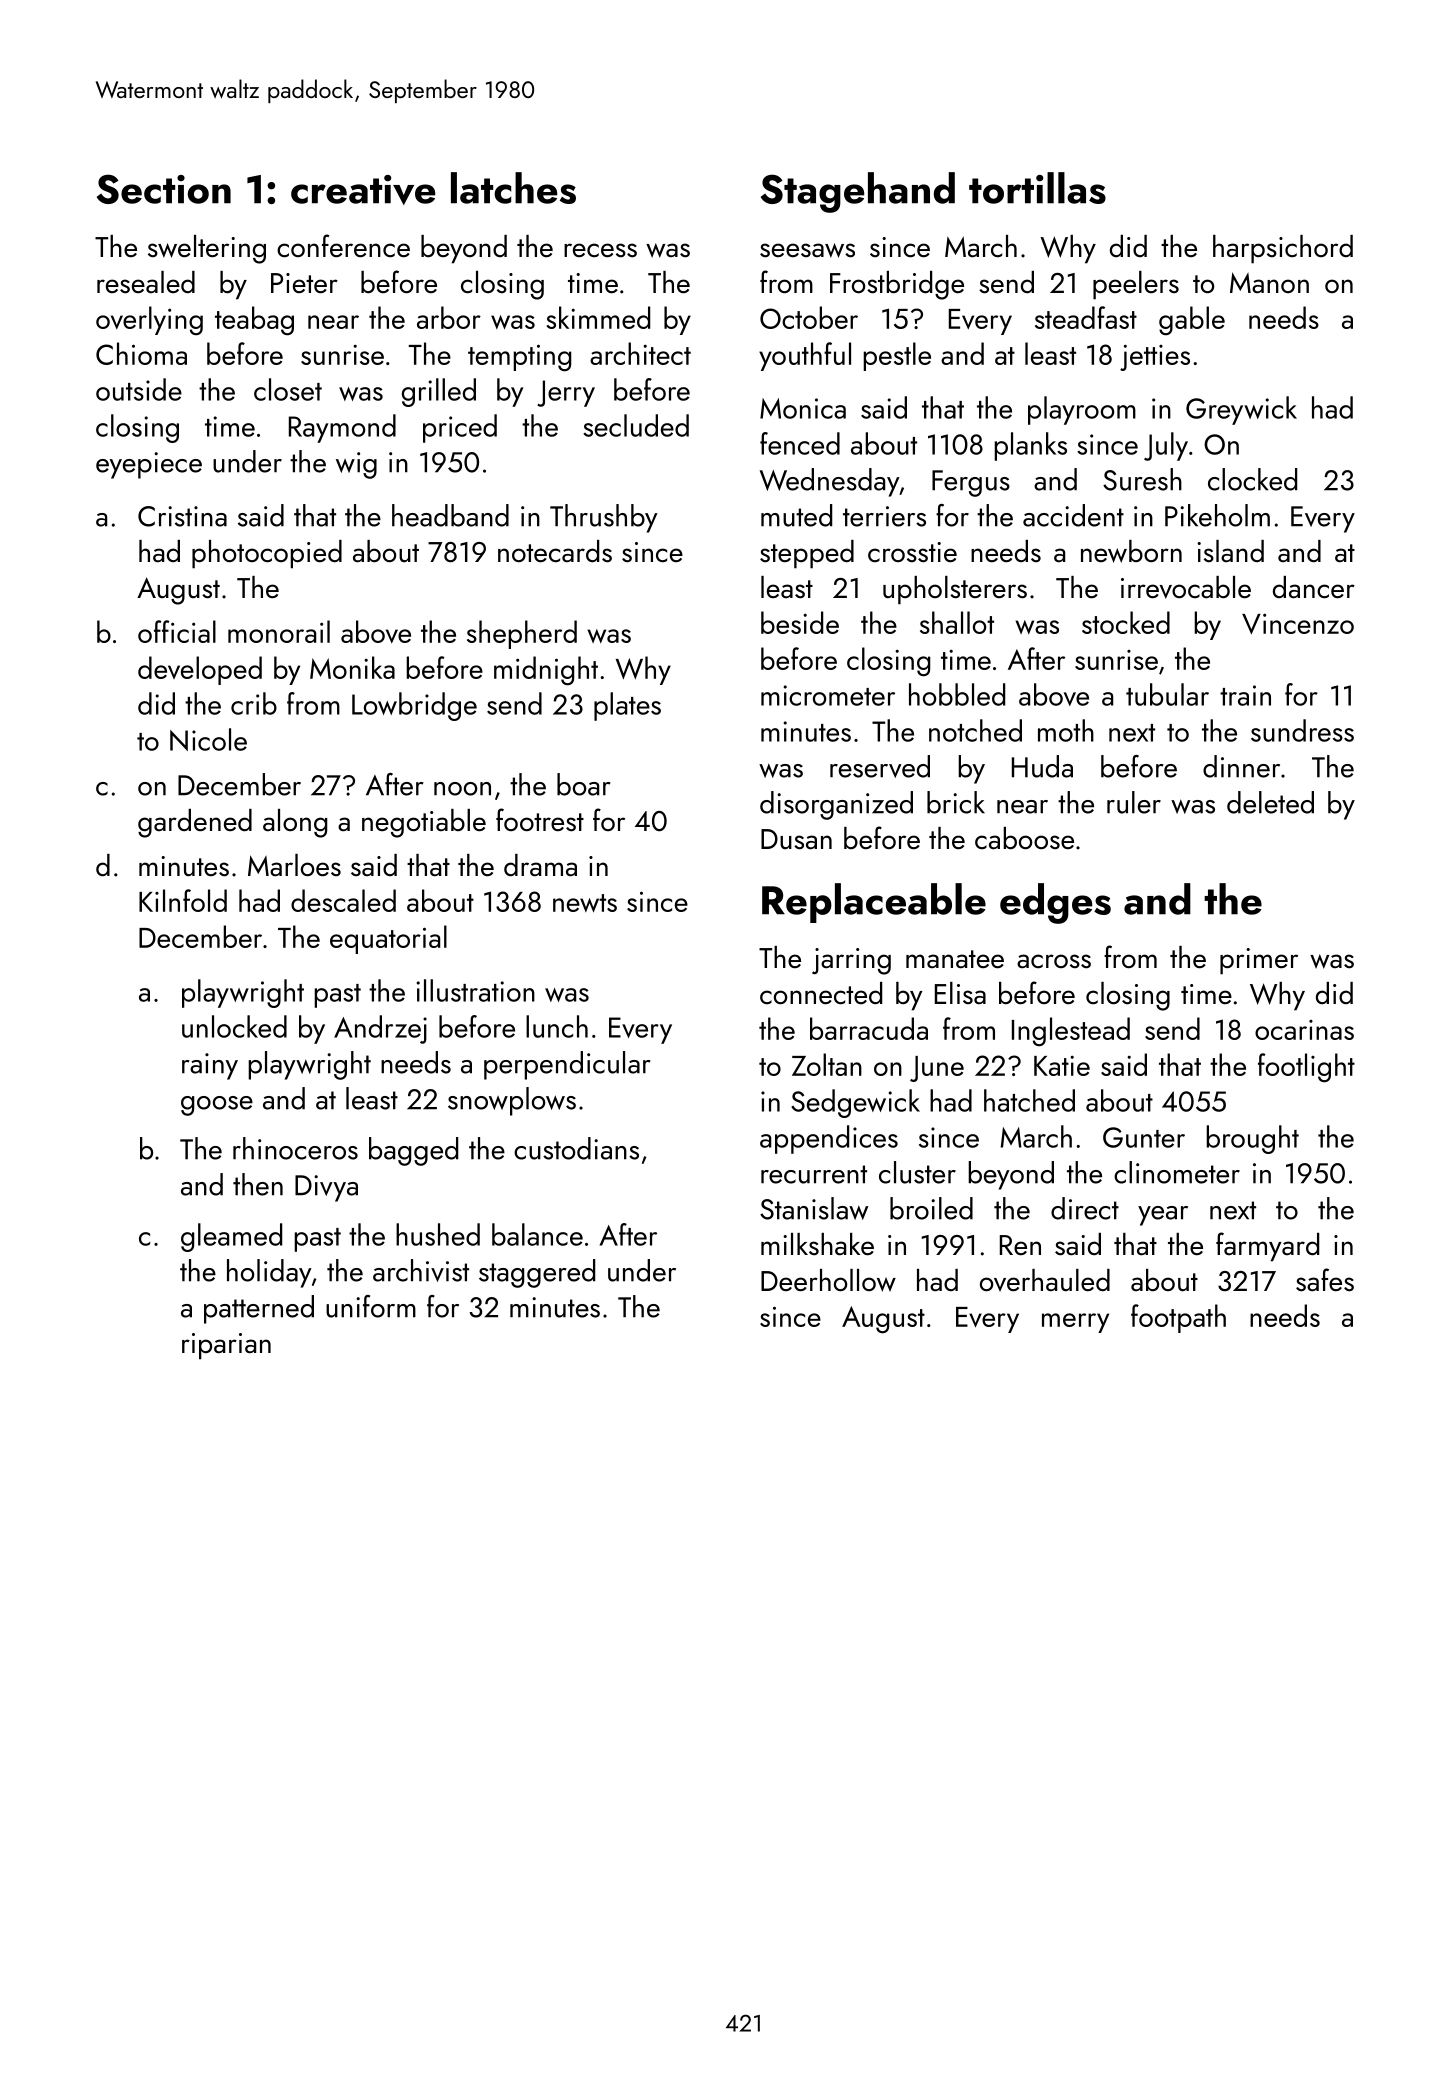  Describe the element at coordinates (1037, 188) in the screenshot. I see `tortillas` at that location.
